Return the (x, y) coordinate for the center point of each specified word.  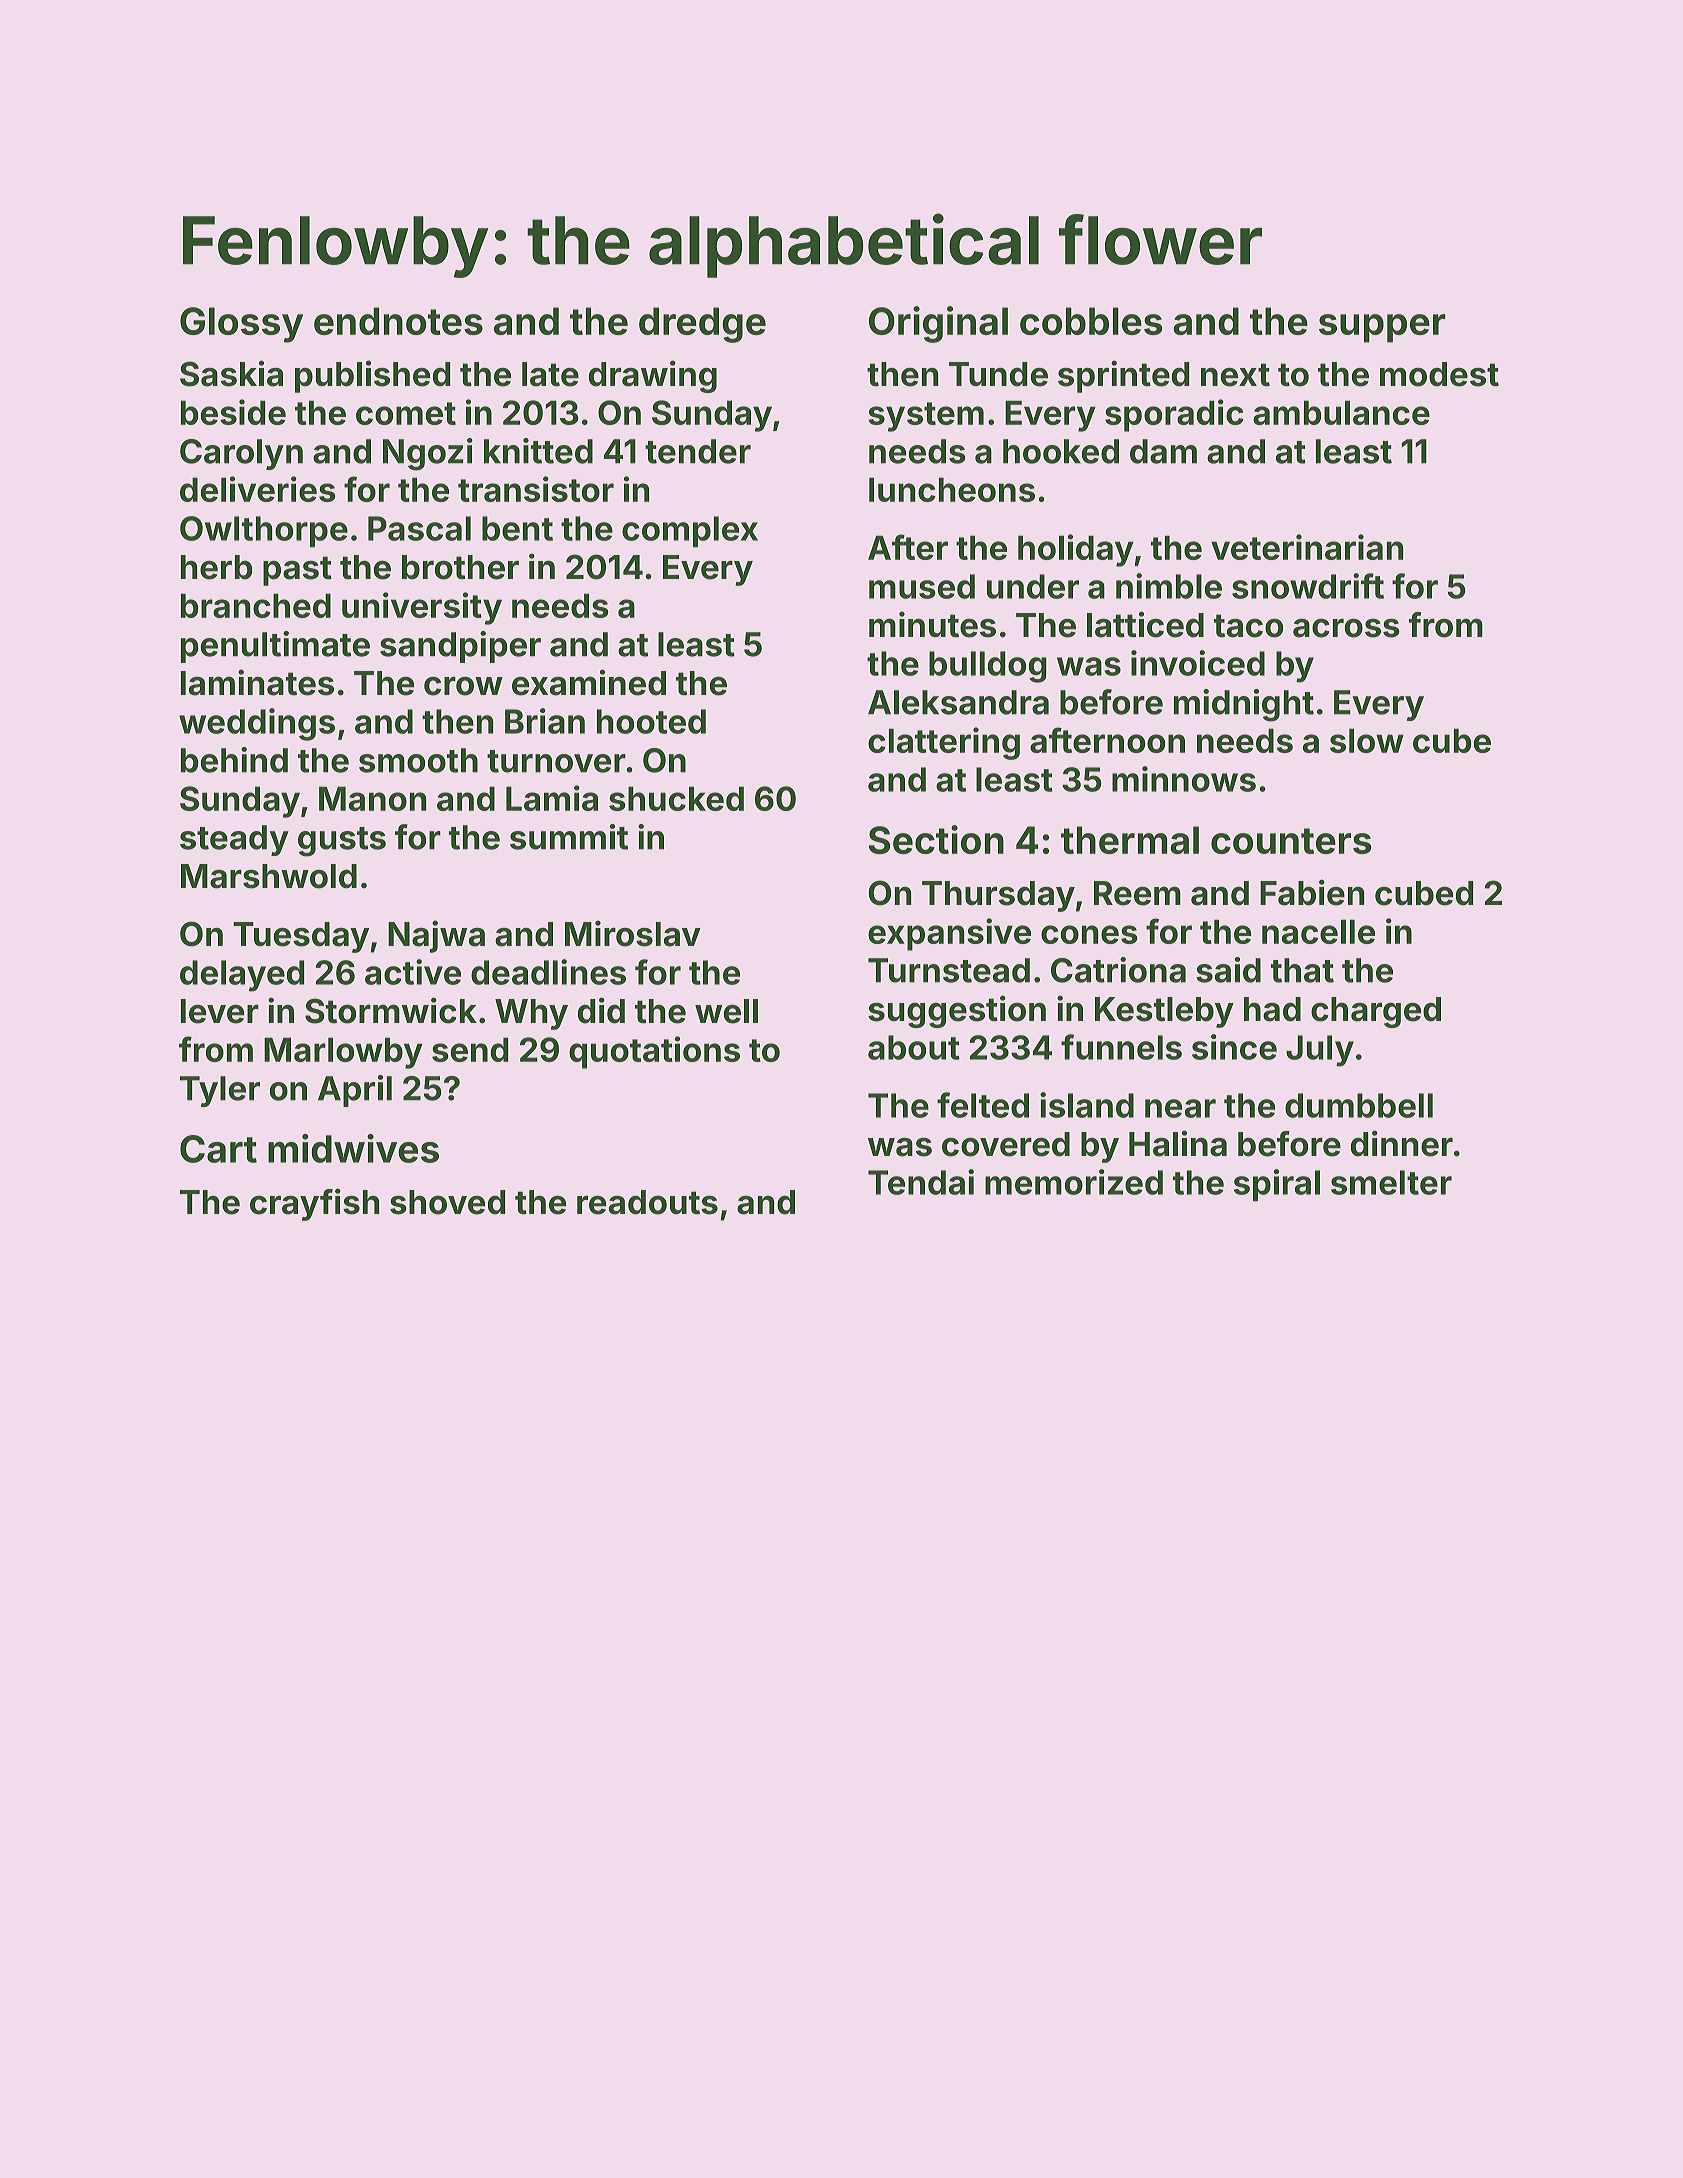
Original (938, 324)
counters (1291, 841)
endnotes (398, 321)
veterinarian (1307, 547)
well (726, 1011)
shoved (447, 1202)
